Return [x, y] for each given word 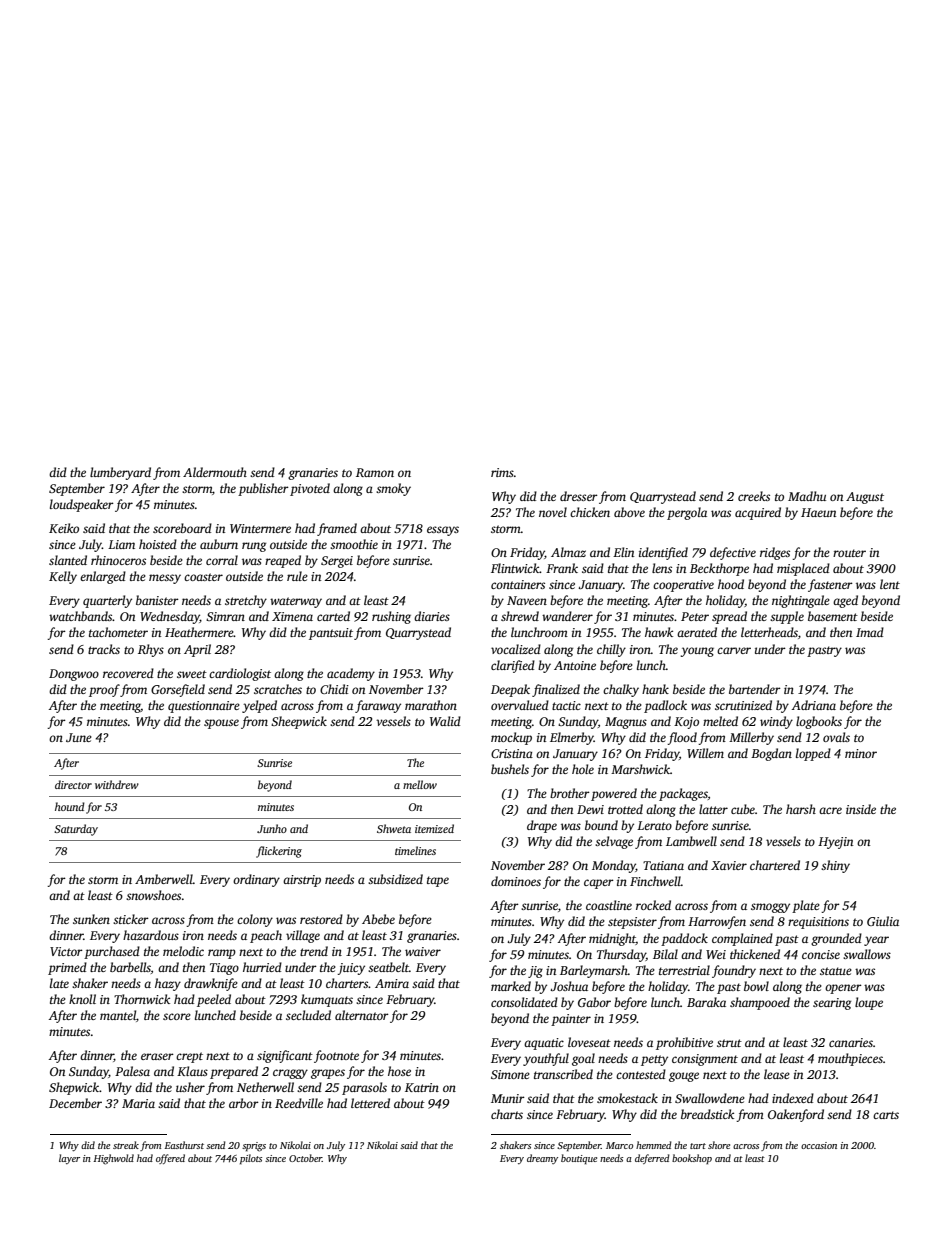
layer [69, 1159]
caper [599, 884]
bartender [755, 689]
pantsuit [331, 634]
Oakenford [796, 1115]
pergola [687, 513]
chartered [775, 865]
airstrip [302, 881]
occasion [819, 1145]
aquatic [544, 1044]
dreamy [542, 1159]
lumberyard [120, 473]
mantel [118, 1015]
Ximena [292, 616]
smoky [393, 489]
